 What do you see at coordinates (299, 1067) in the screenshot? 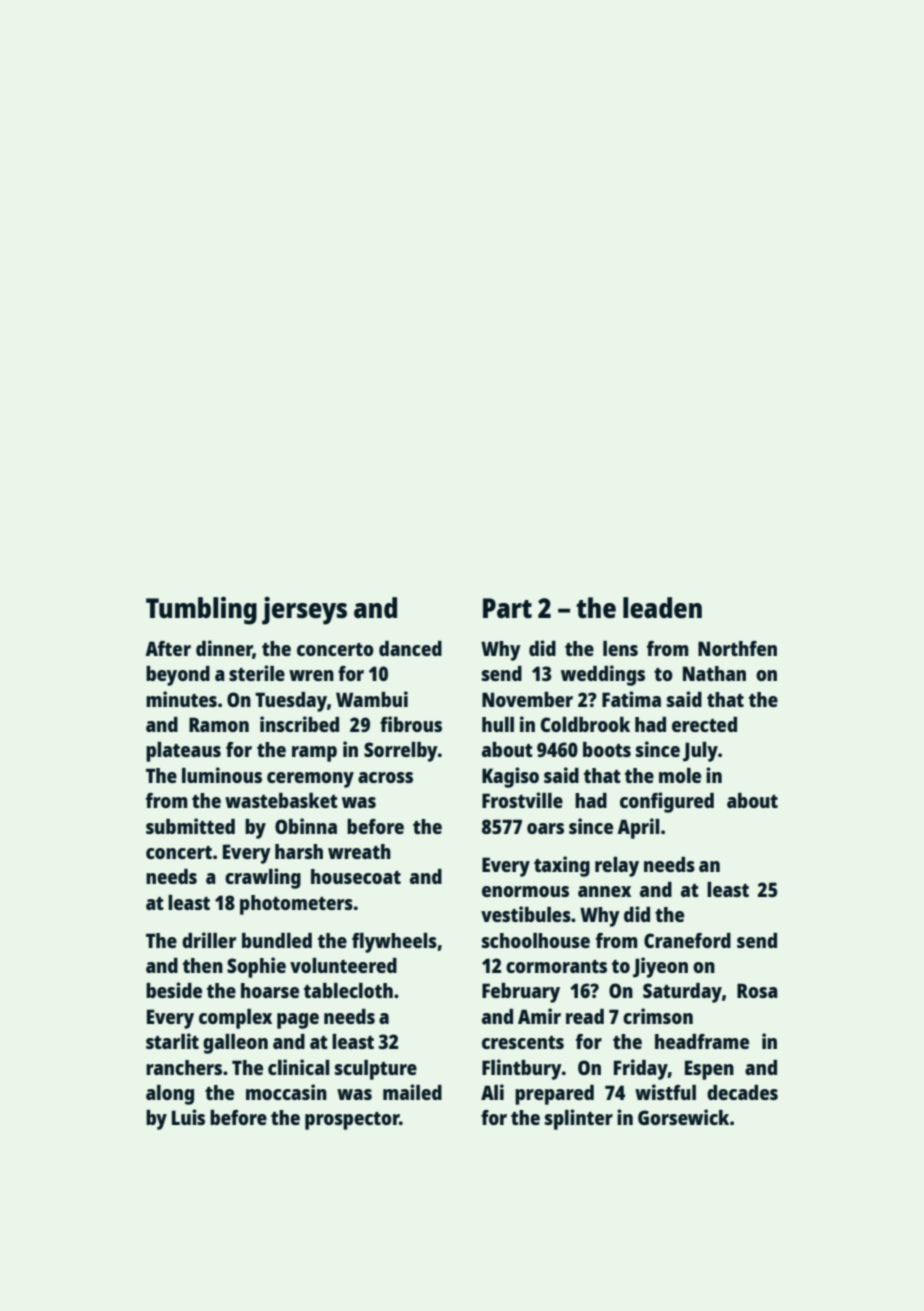
I see `clinical` at bounding box center [299, 1067].
